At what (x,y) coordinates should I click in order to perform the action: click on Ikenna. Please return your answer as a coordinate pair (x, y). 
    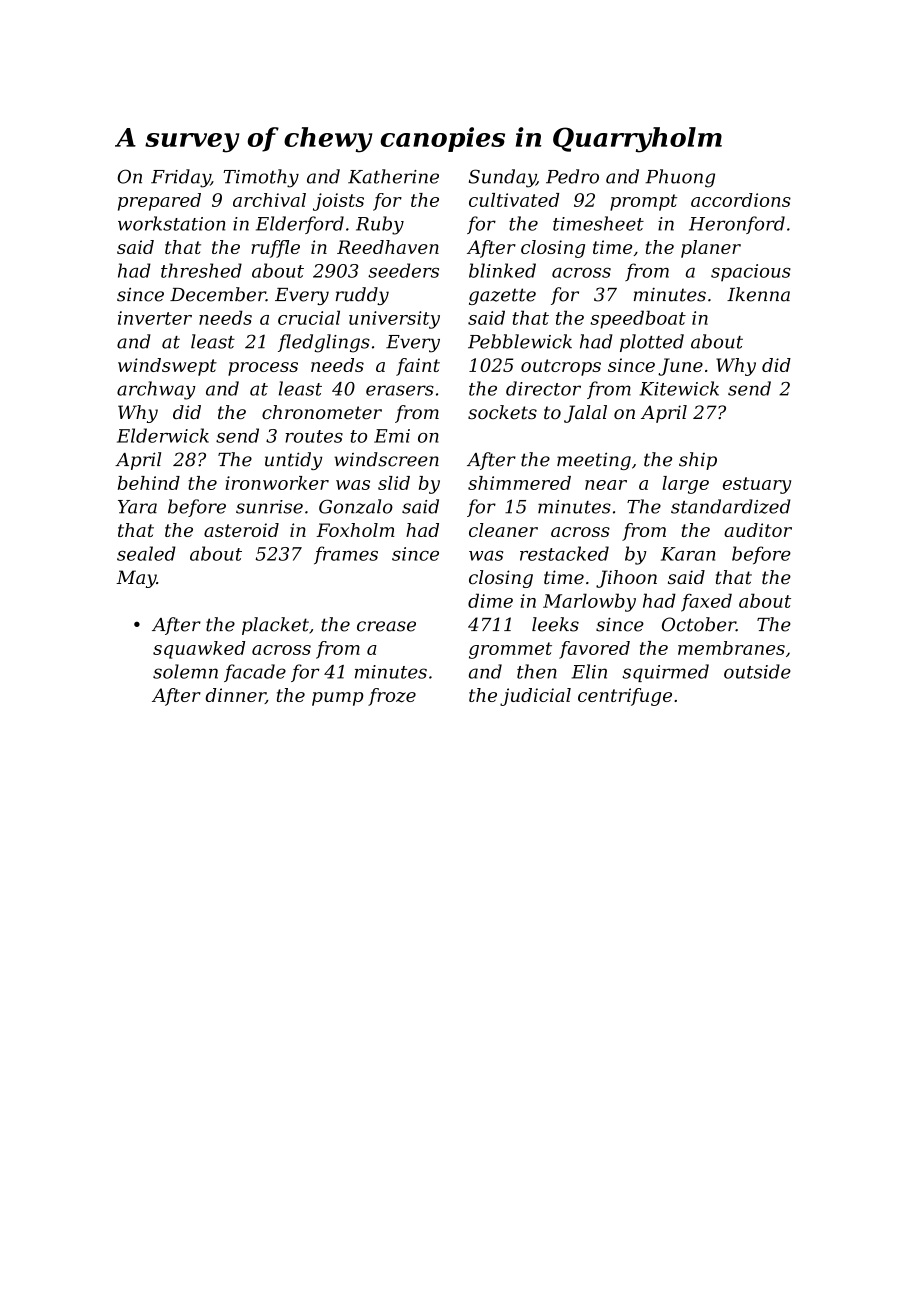
    Looking at the image, I should click on (758, 294).
